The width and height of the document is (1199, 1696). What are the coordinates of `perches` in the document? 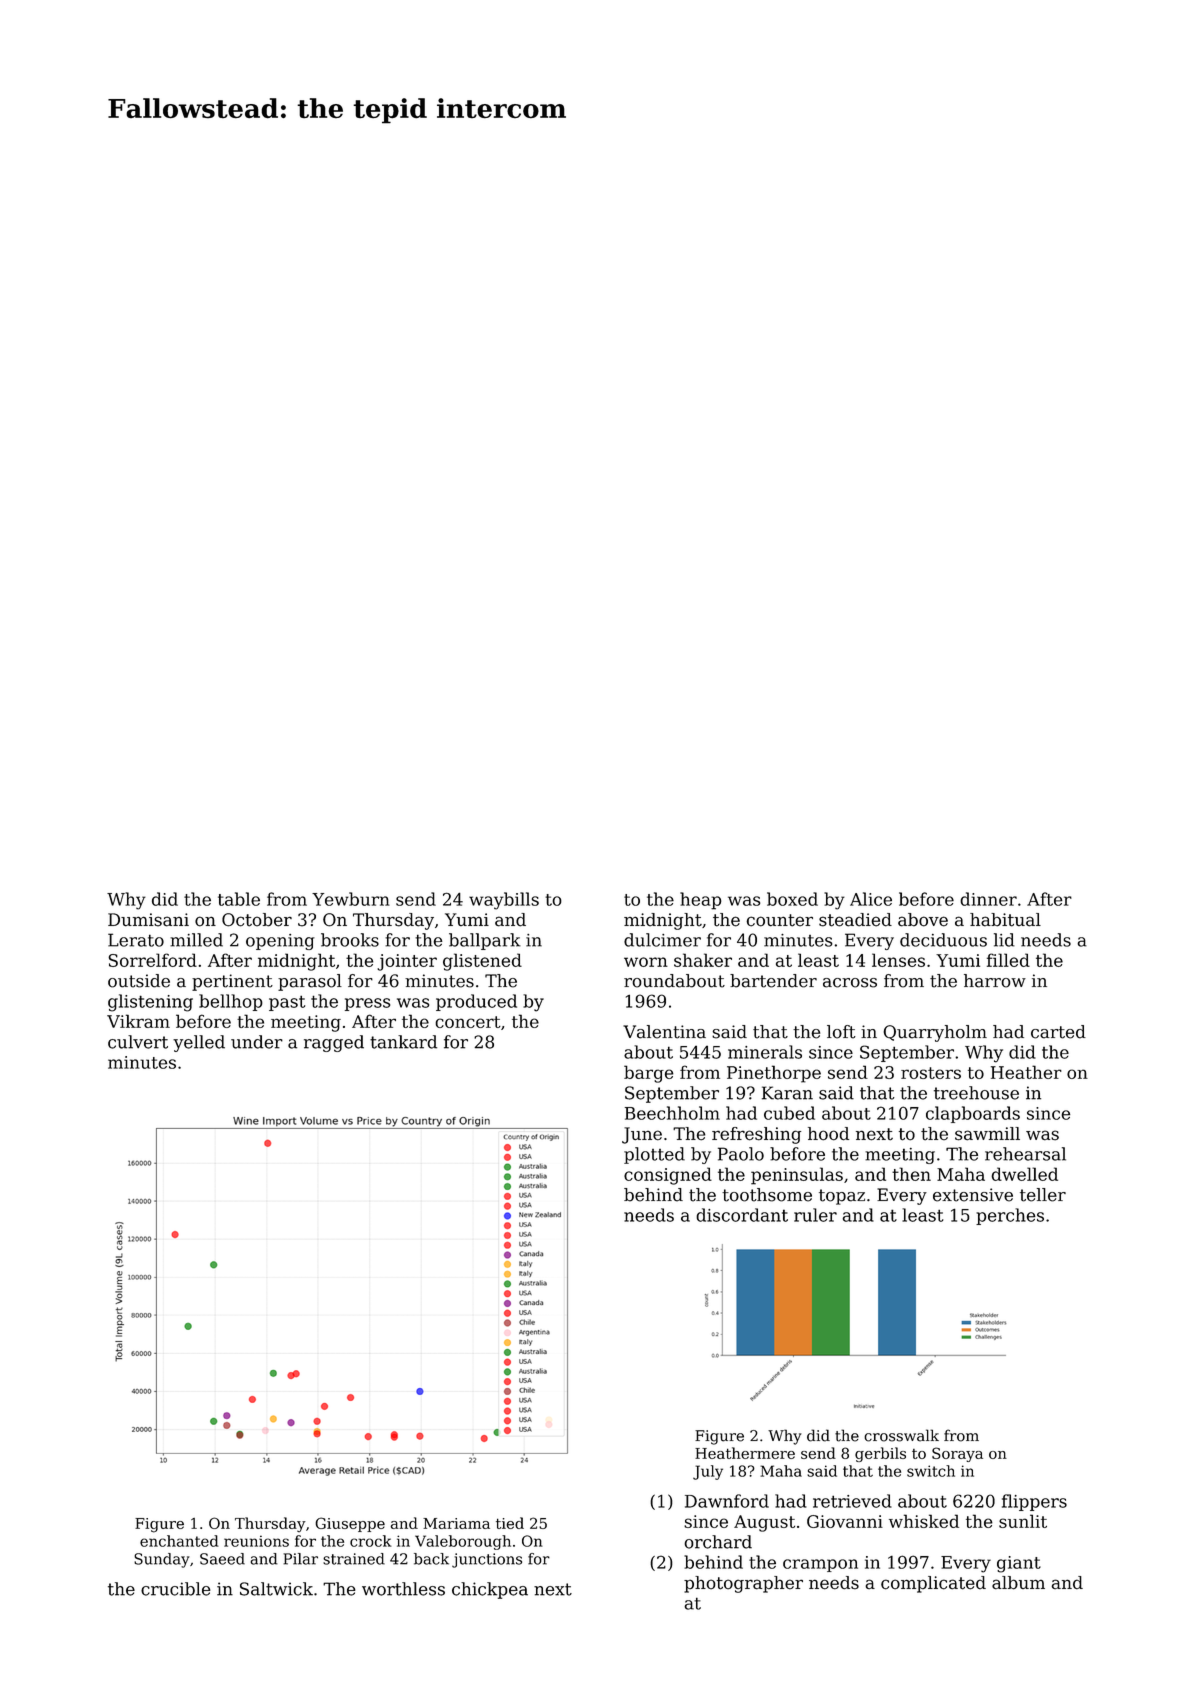 It's located at (1010, 1216).
